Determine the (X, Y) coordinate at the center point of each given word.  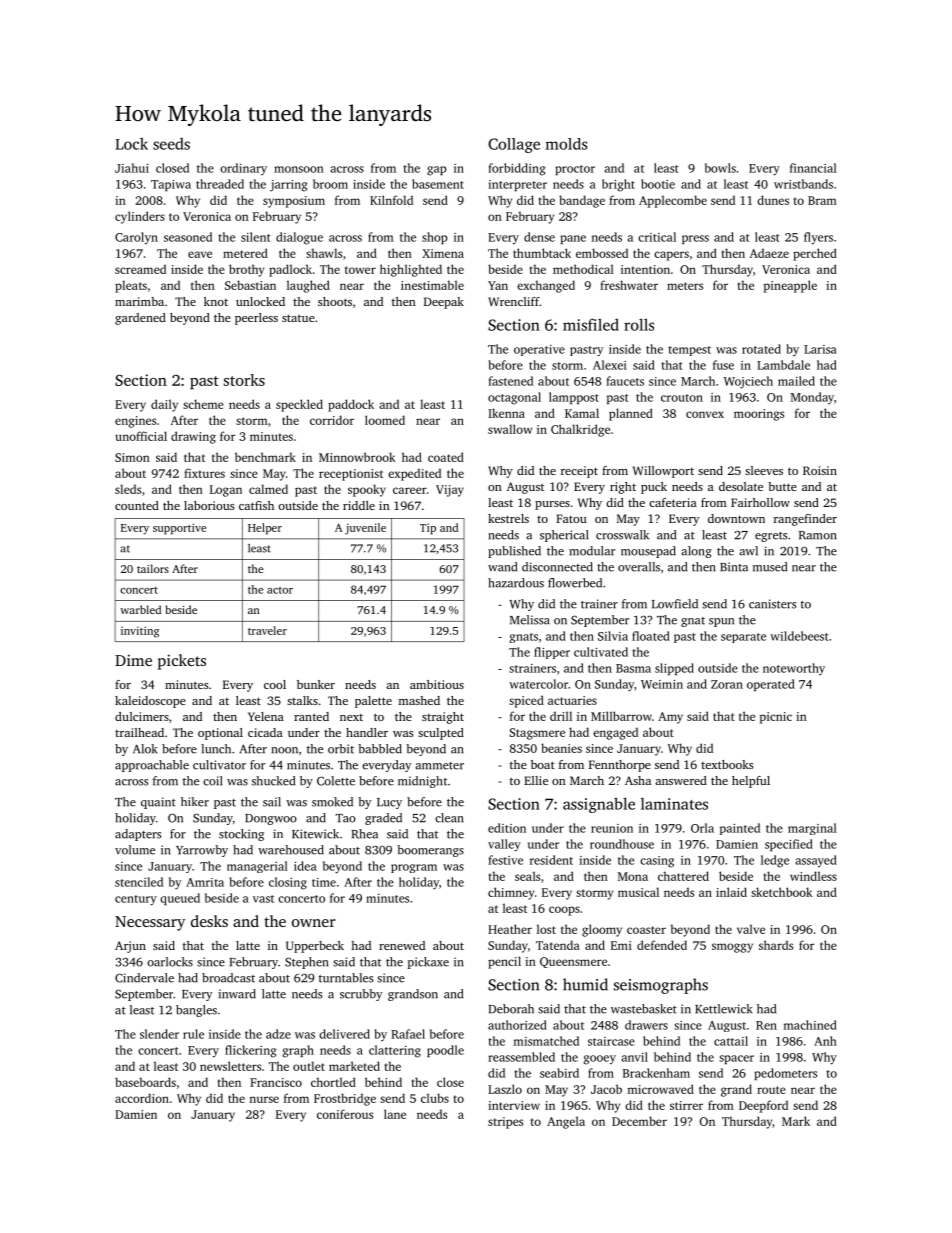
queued (180, 899)
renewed (402, 945)
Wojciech (748, 382)
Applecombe (673, 201)
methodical (583, 269)
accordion (142, 1098)
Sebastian (250, 285)
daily (164, 405)
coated (446, 457)
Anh (825, 1041)
